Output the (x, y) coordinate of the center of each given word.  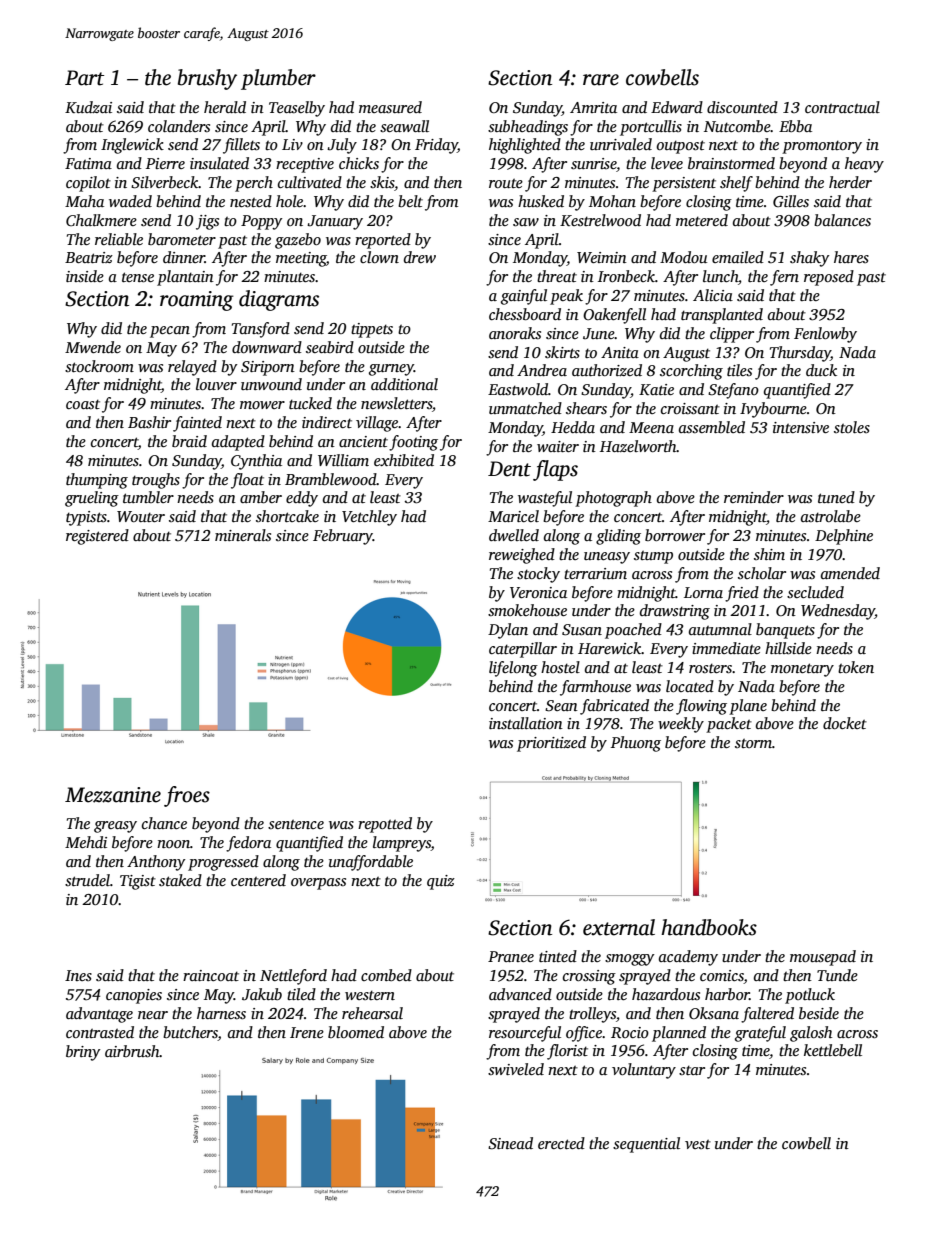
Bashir (149, 422)
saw (526, 222)
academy (688, 958)
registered (97, 537)
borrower (675, 535)
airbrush (132, 1051)
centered (258, 880)
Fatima (88, 163)
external (619, 927)
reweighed (522, 556)
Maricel (513, 516)
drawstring (675, 612)
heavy (864, 165)
